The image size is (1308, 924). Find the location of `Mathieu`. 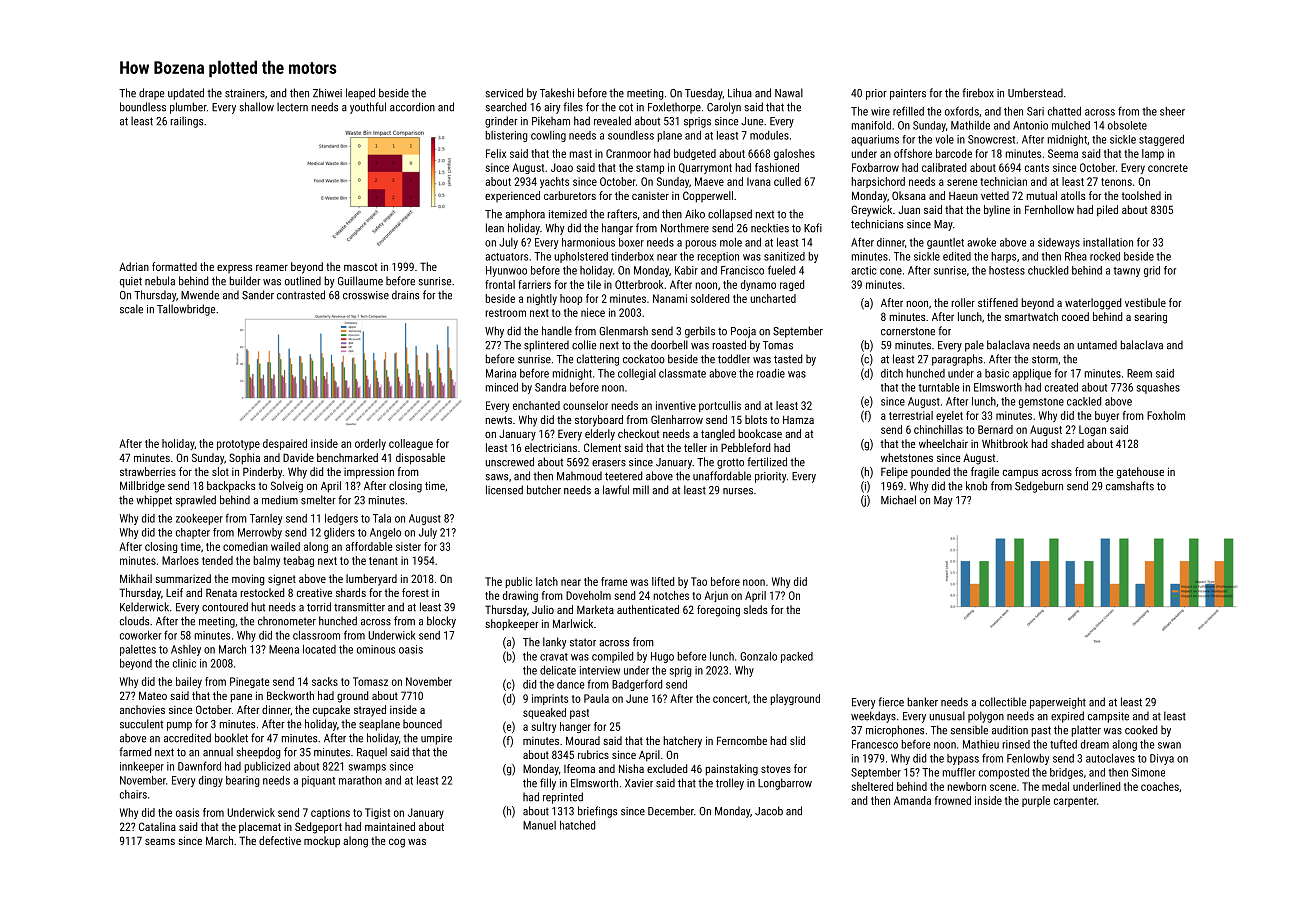

Mathieu is located at coordinates (981, 744).
